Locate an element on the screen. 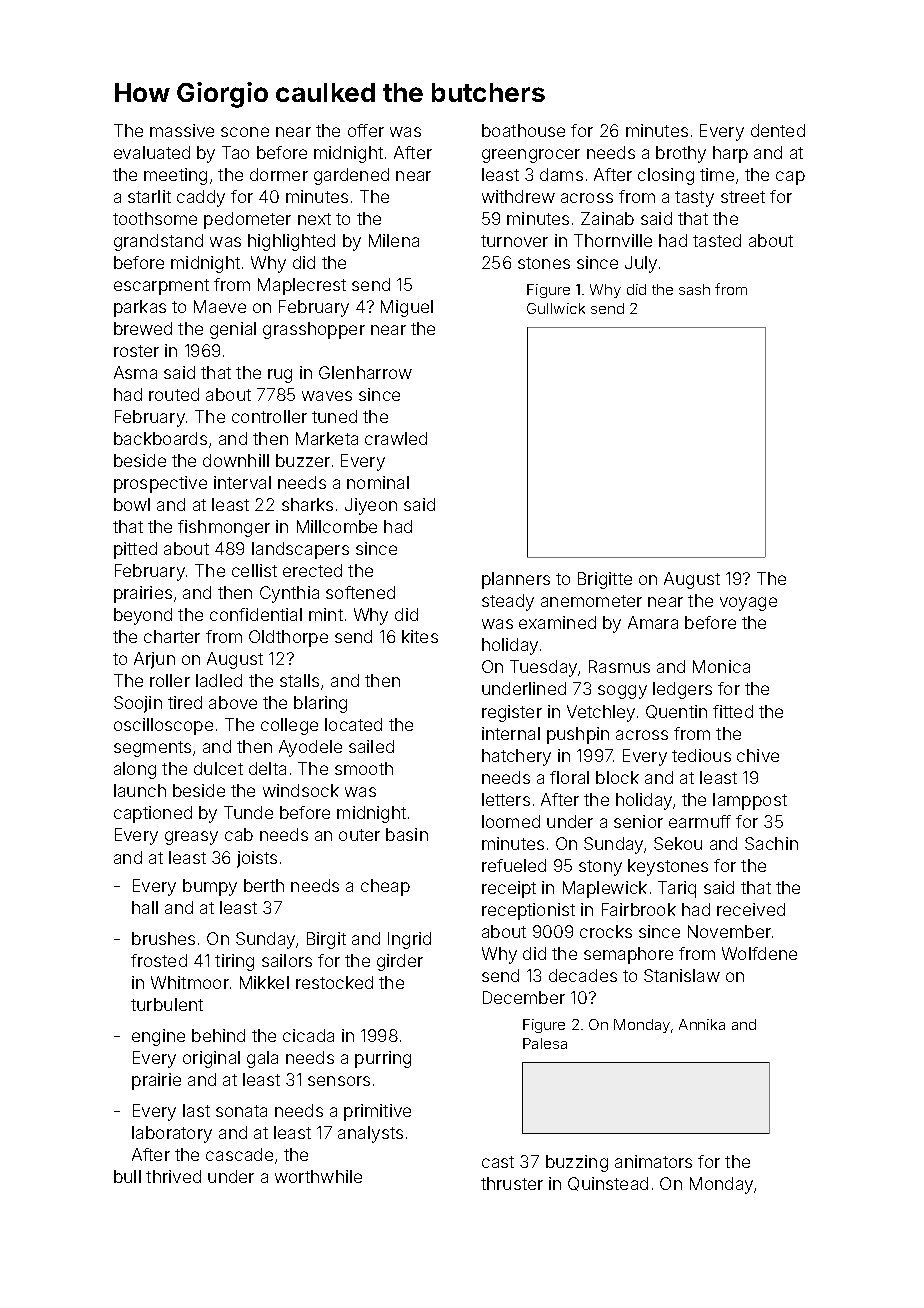 The width and height of the screenshot is (924, 1308). receipt is located at coordinates (509, 889).
